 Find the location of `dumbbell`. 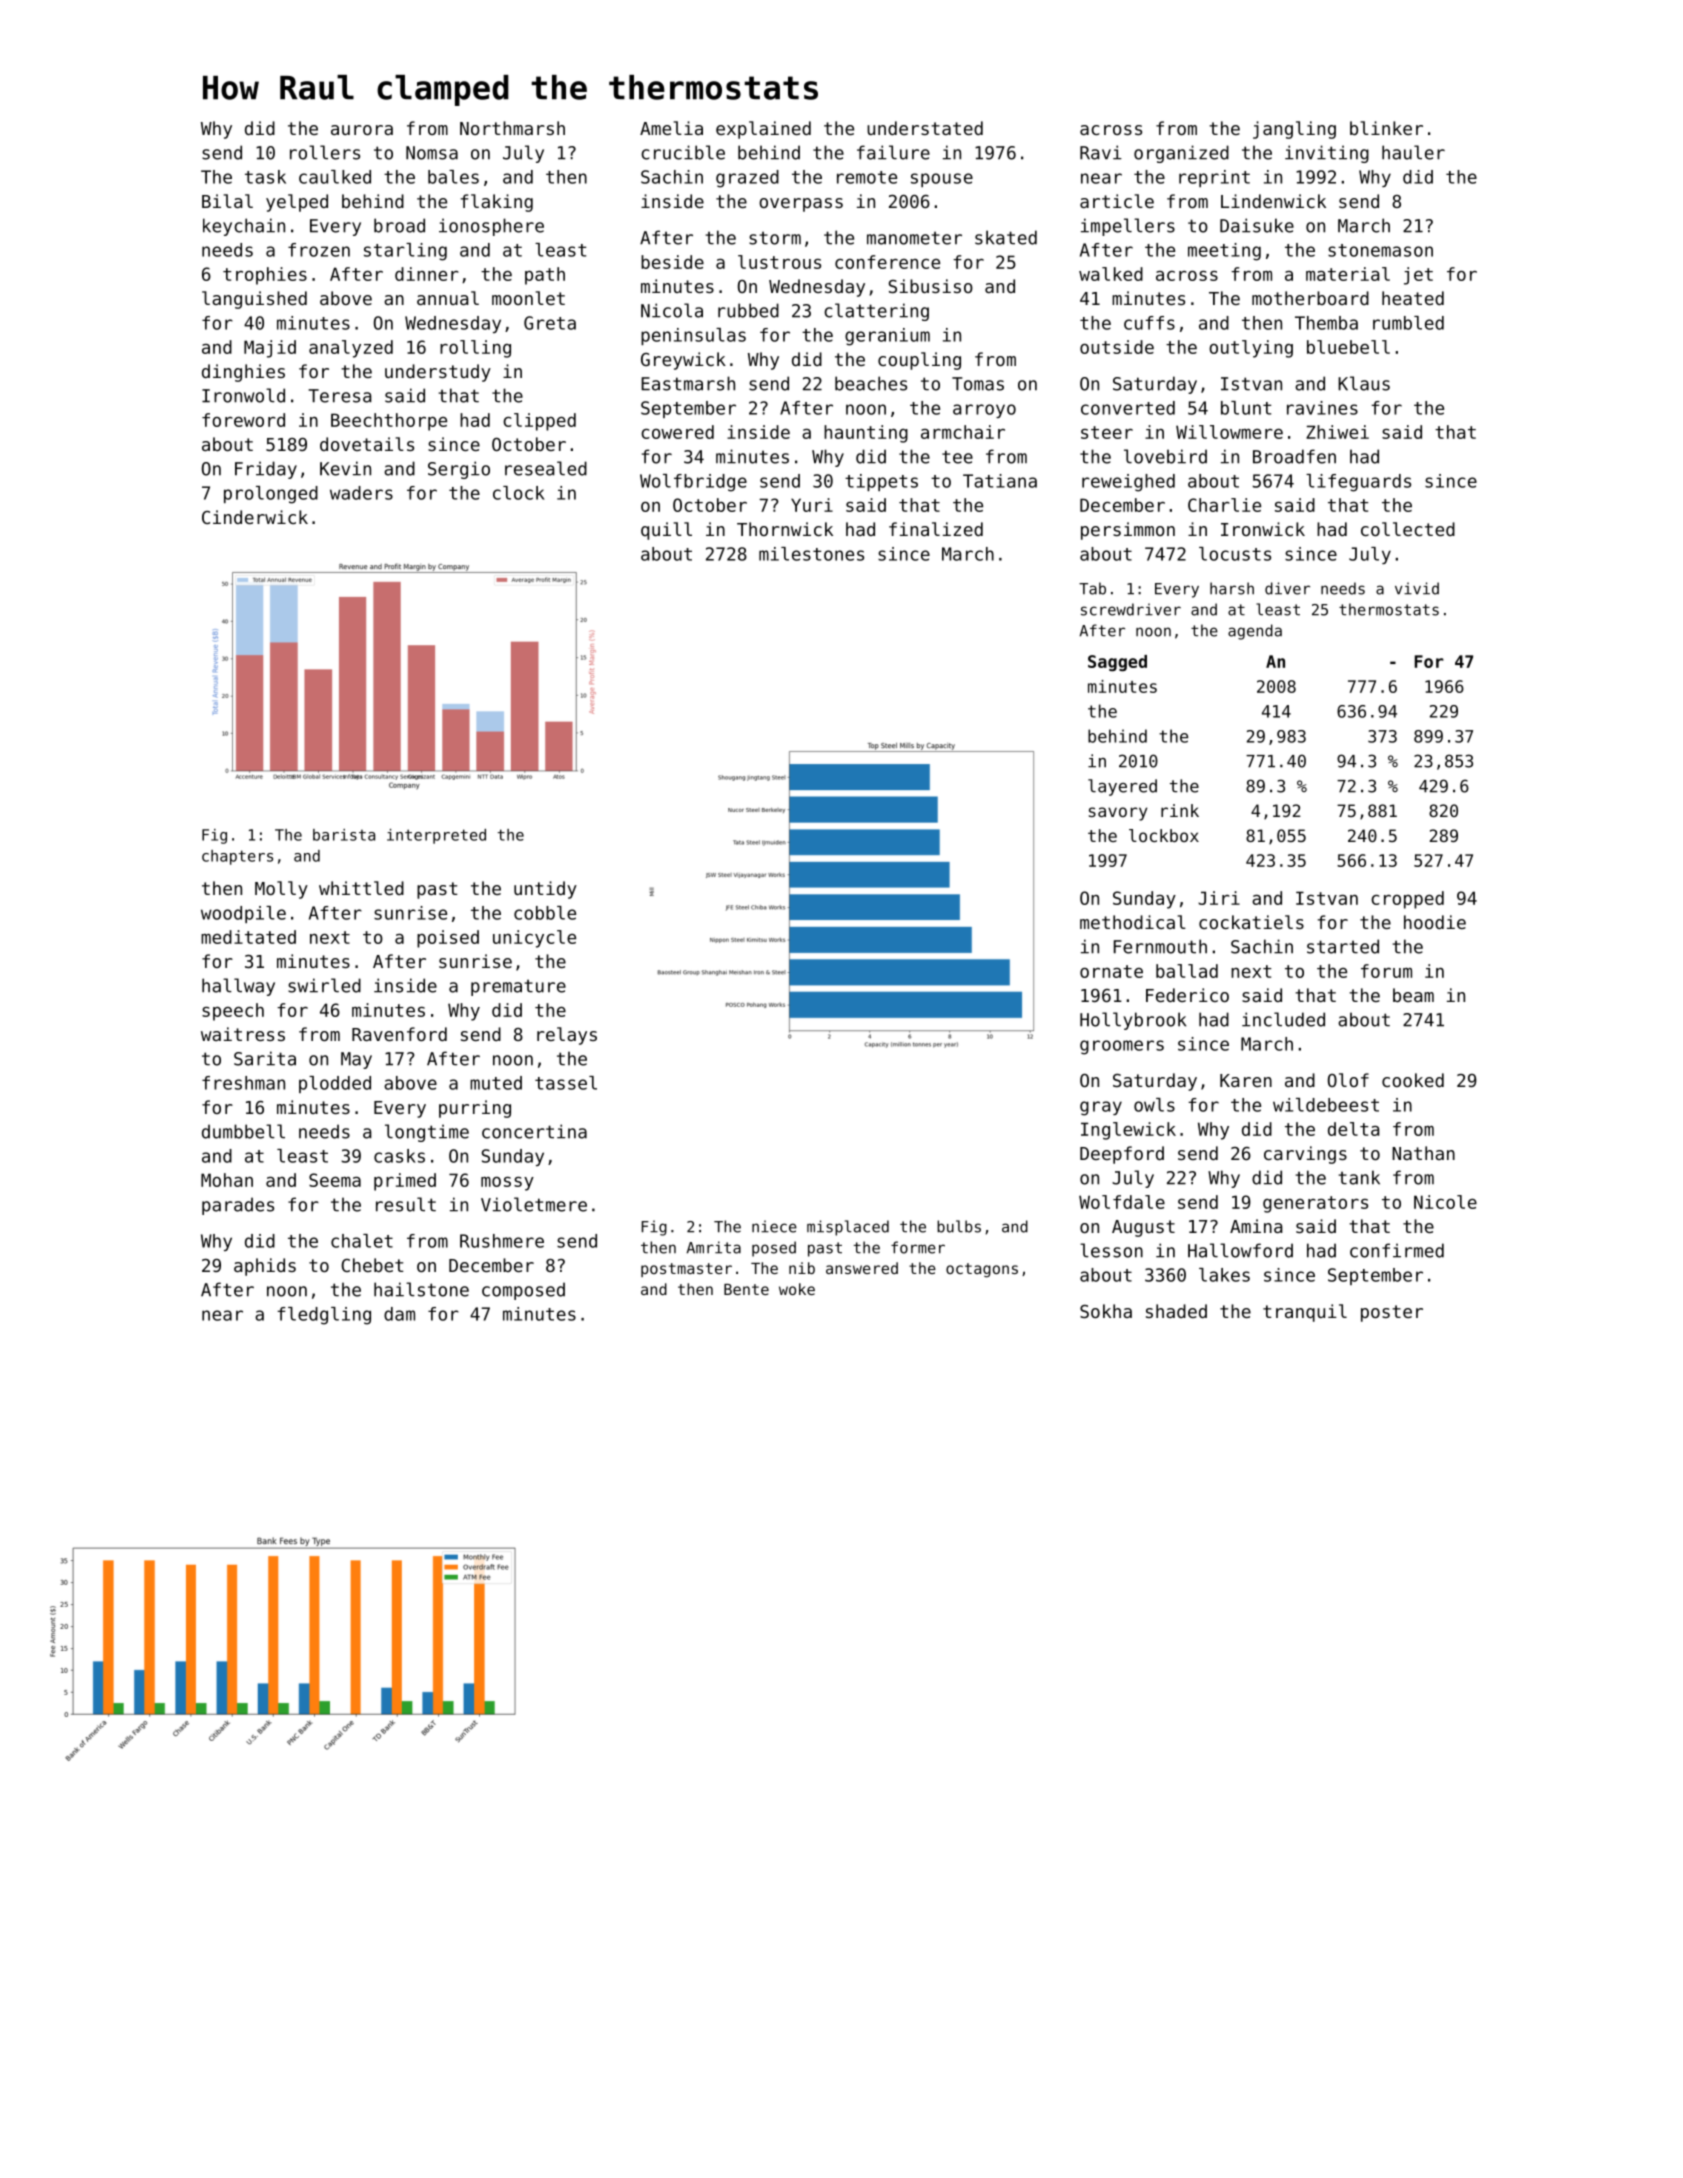

dumbbell is located at coordinates (243, 1131).
